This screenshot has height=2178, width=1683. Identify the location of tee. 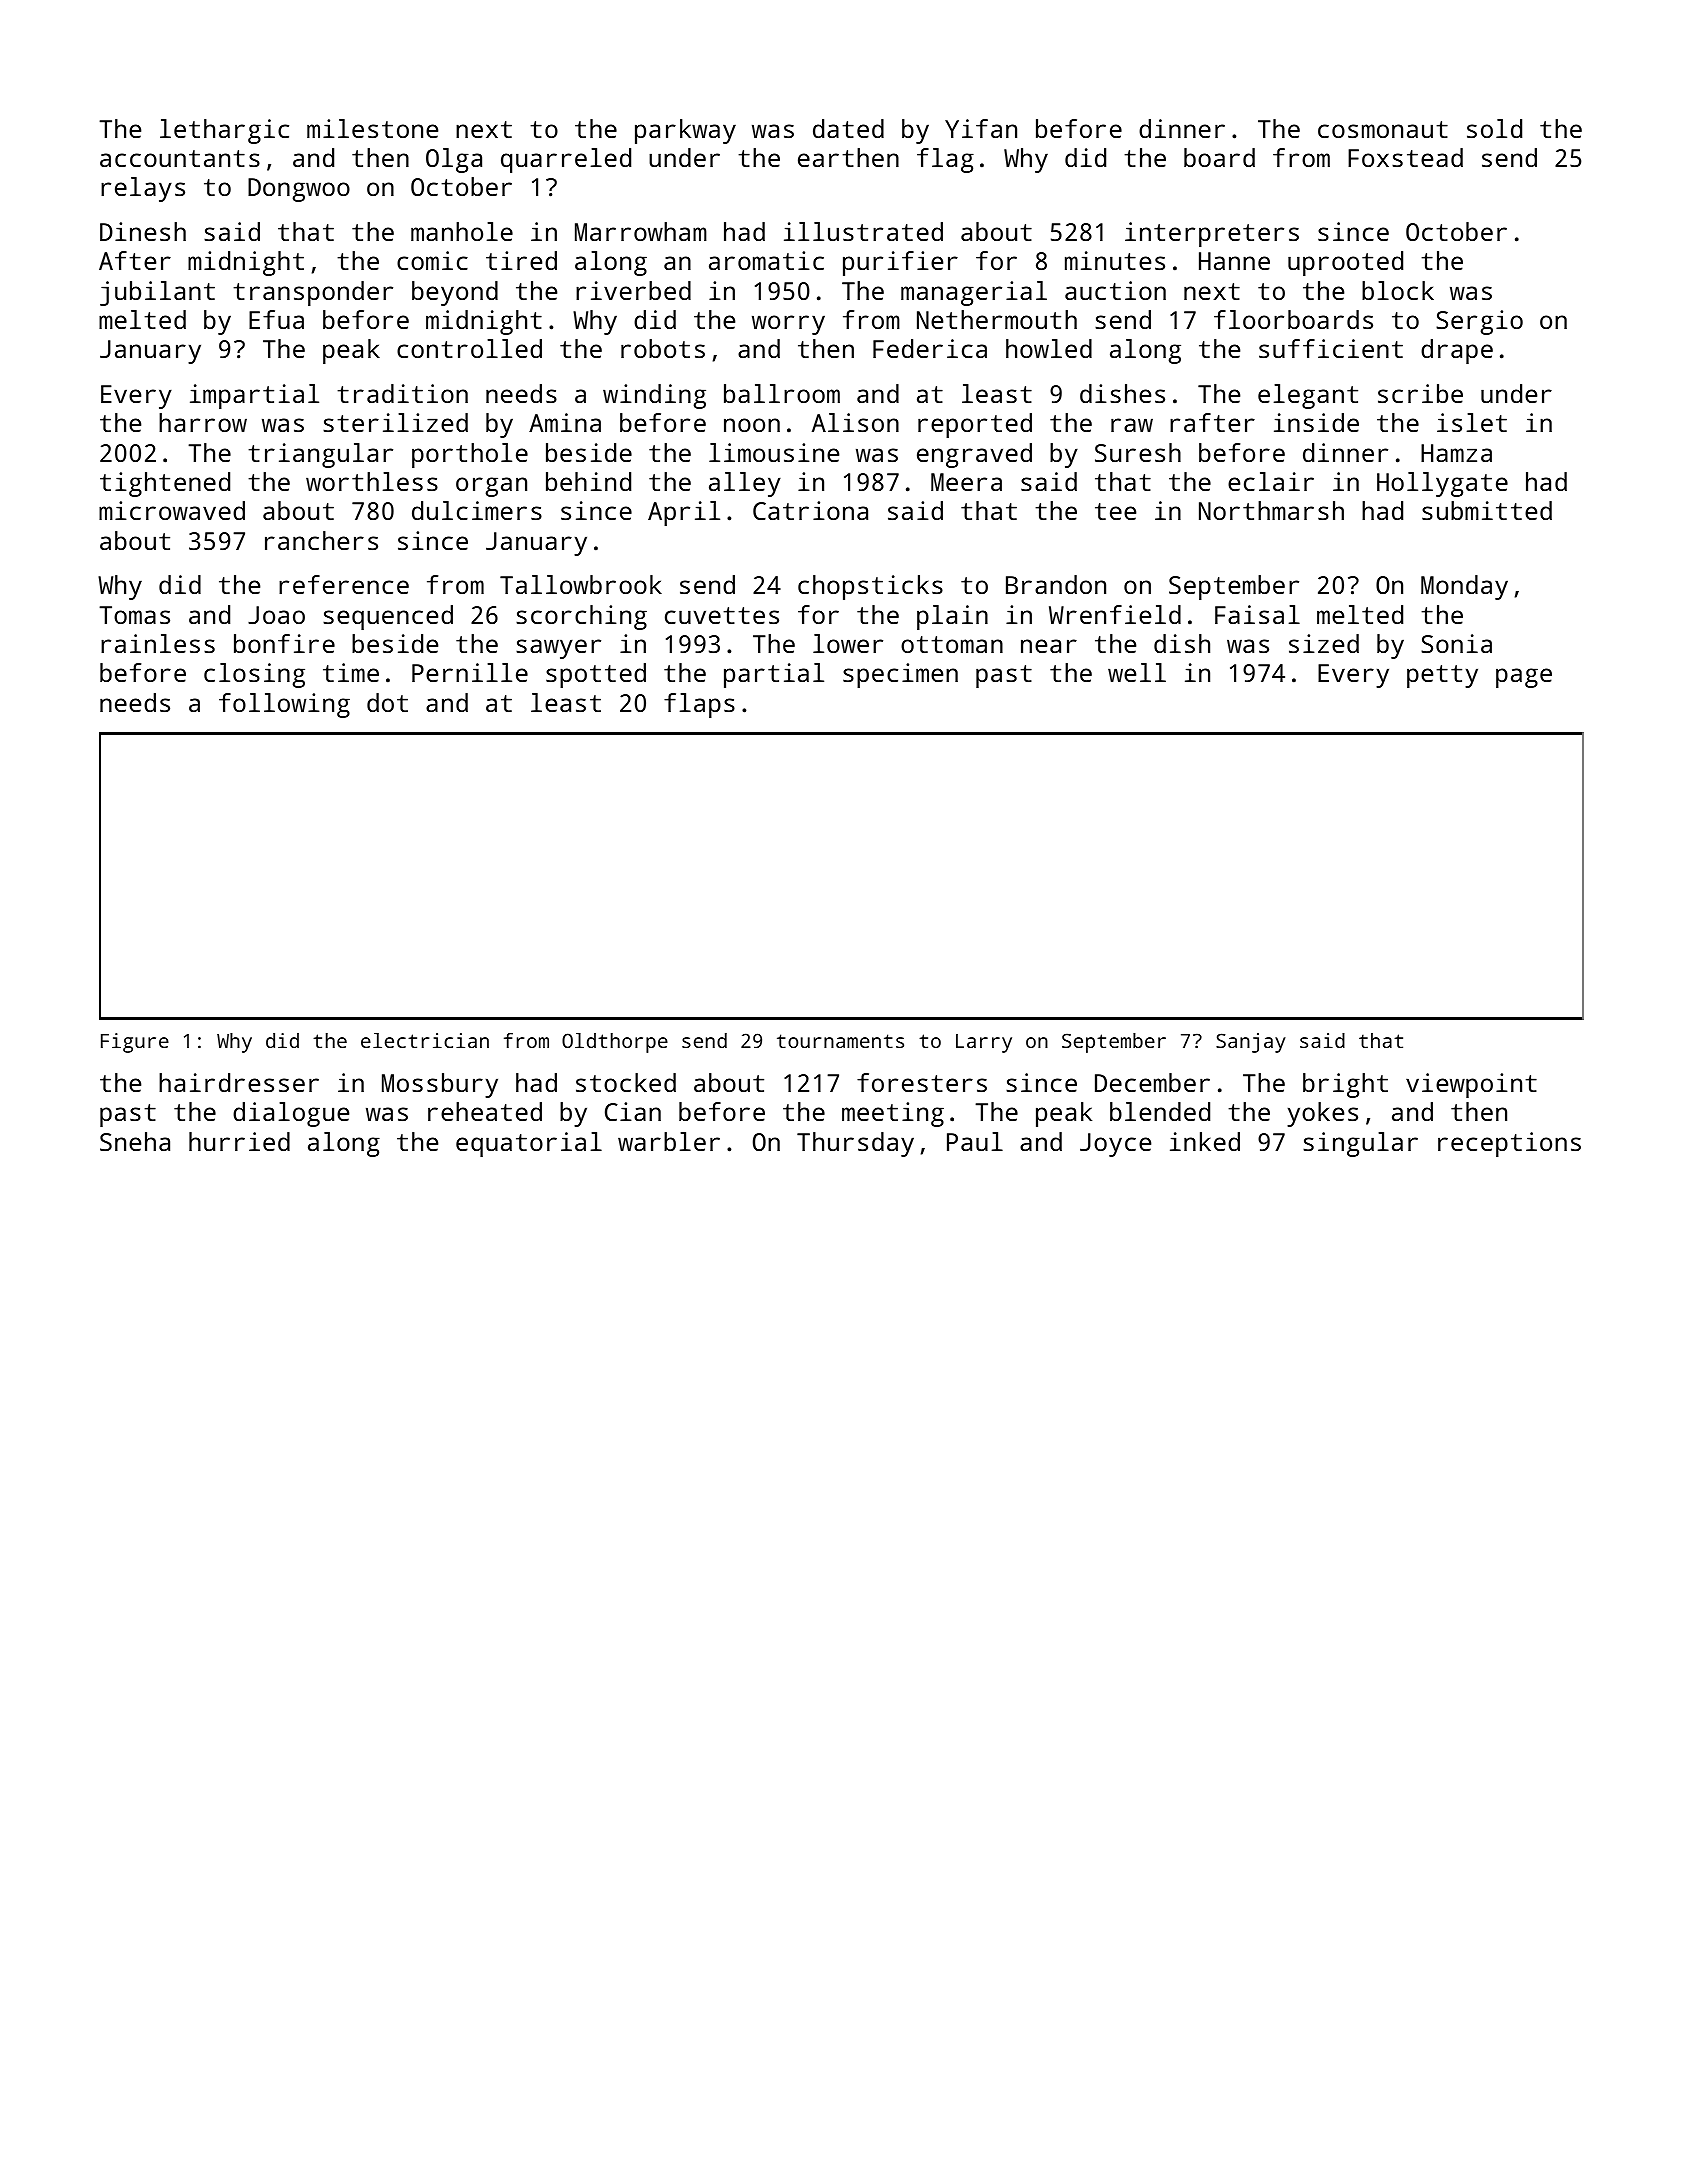
(1115, 511).
